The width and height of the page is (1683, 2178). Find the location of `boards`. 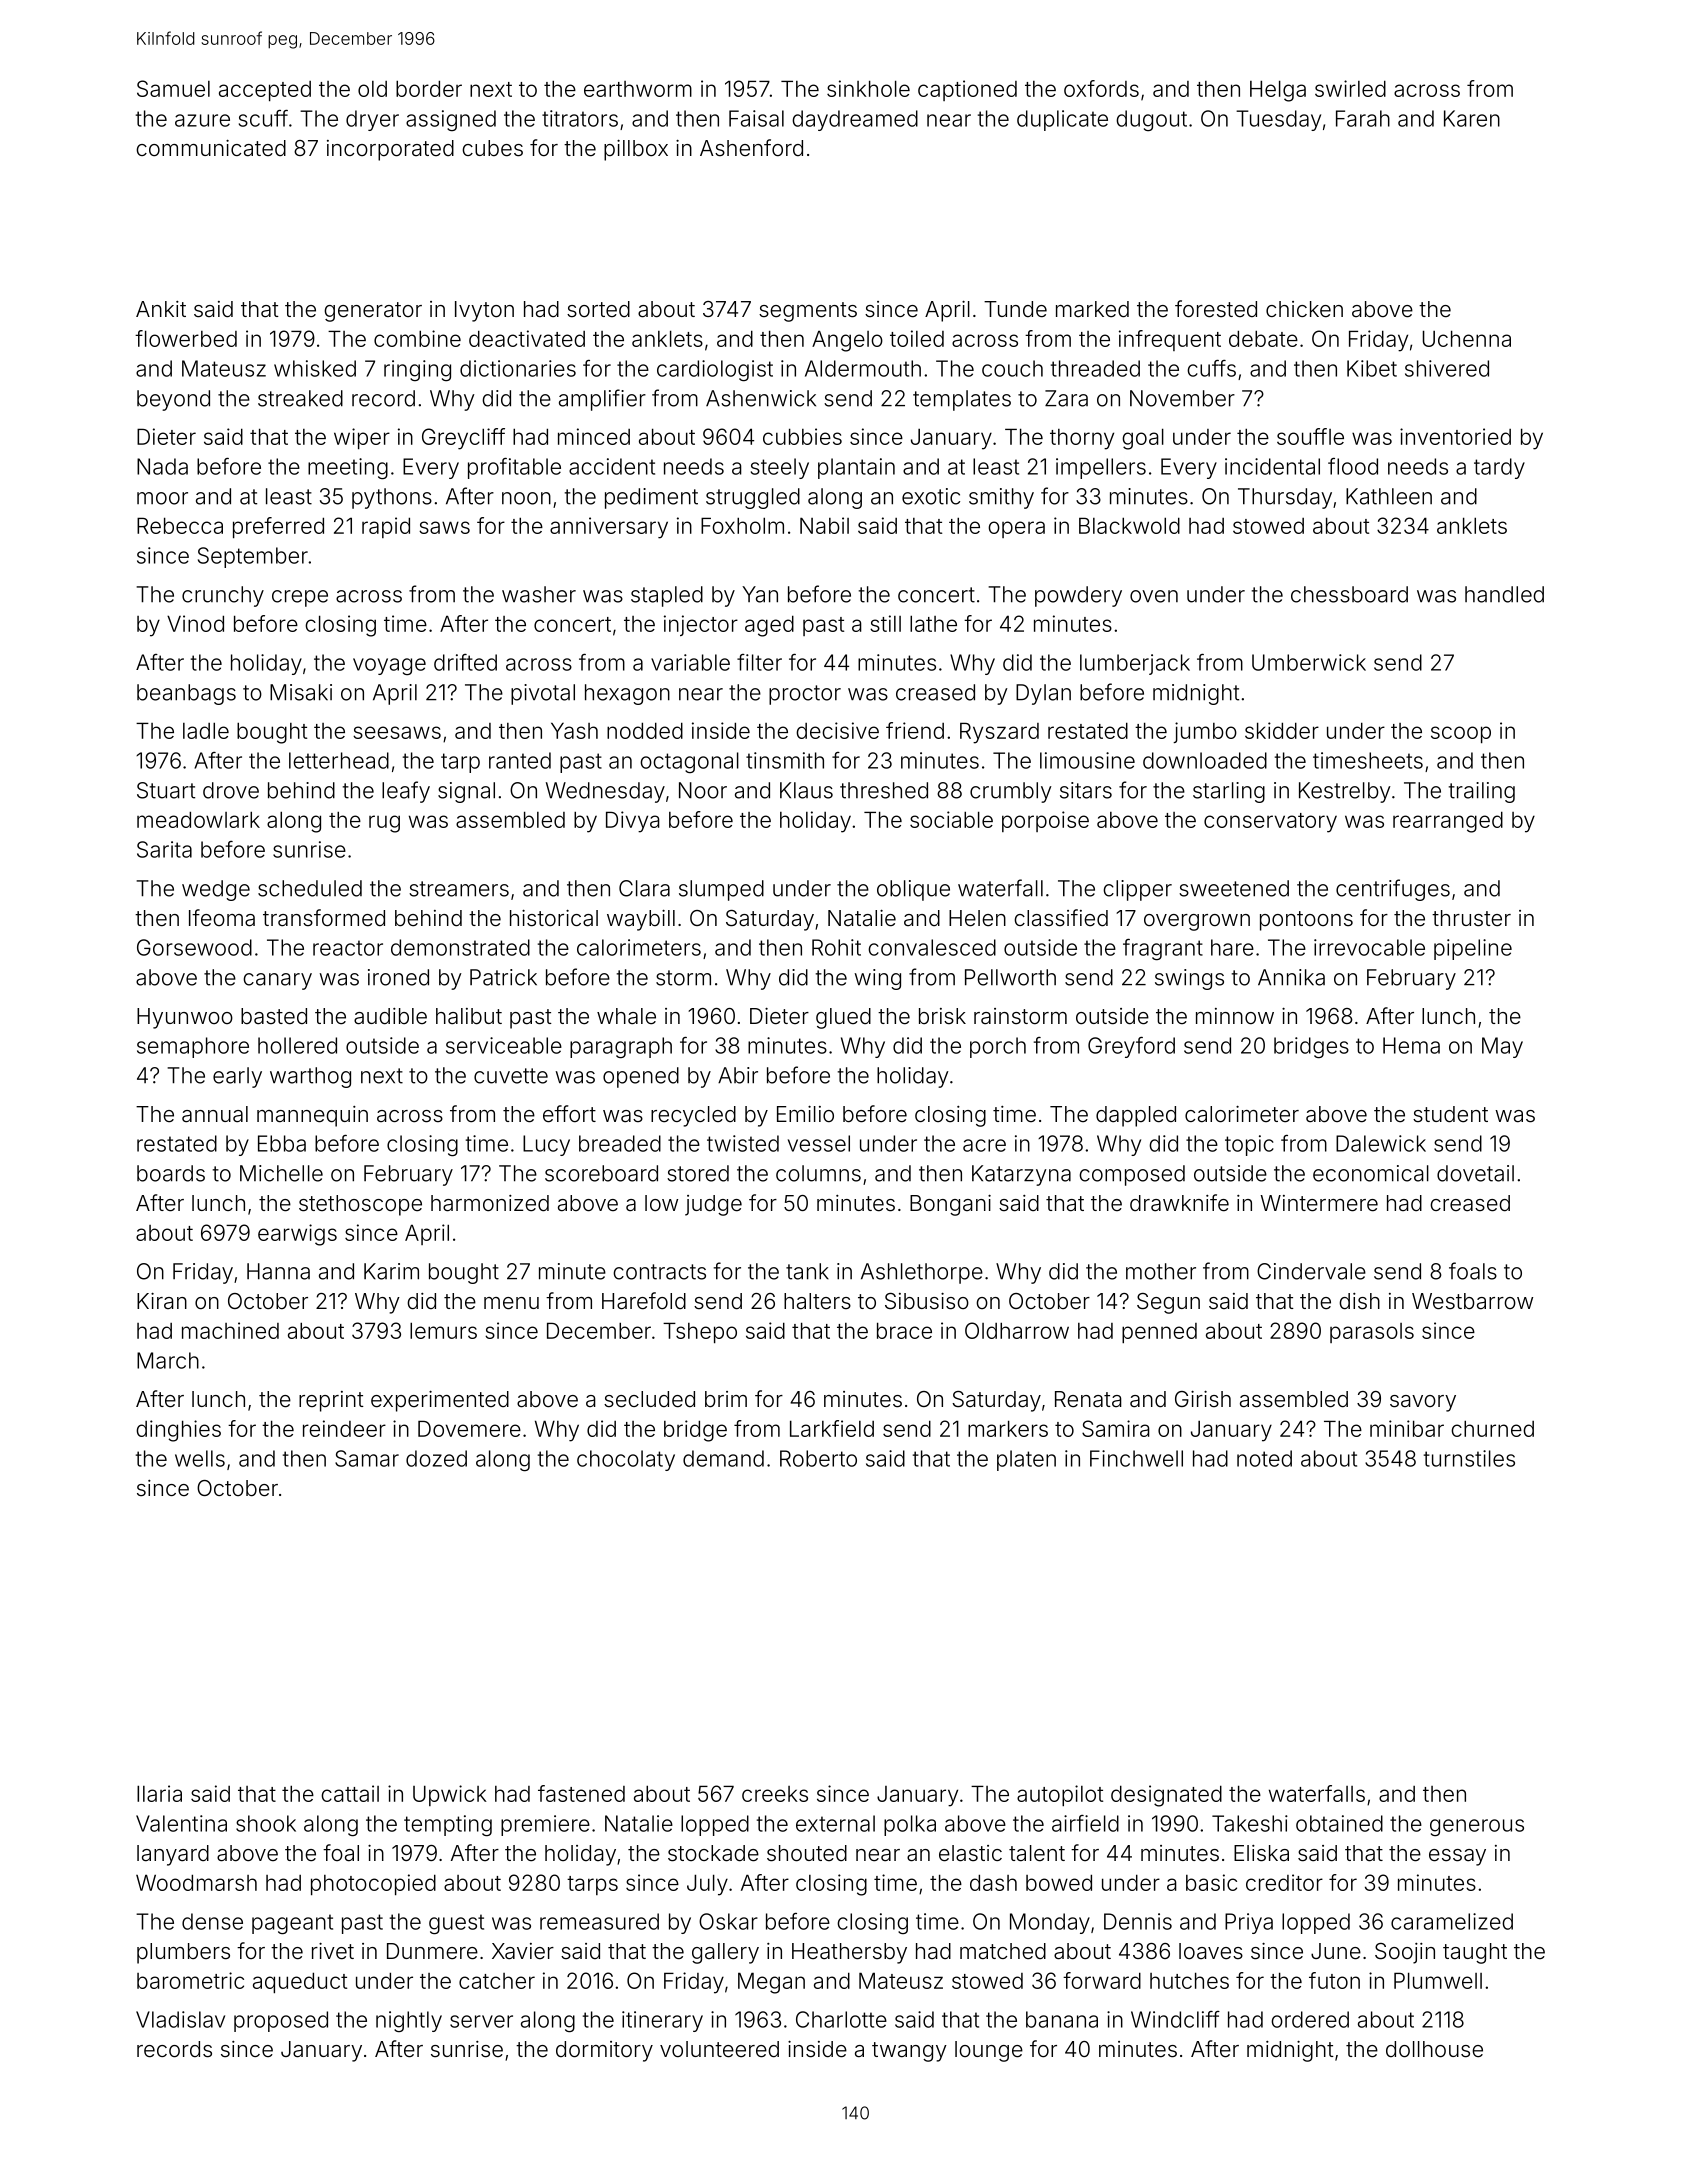

boards is located at coordinates (171, 1173).
